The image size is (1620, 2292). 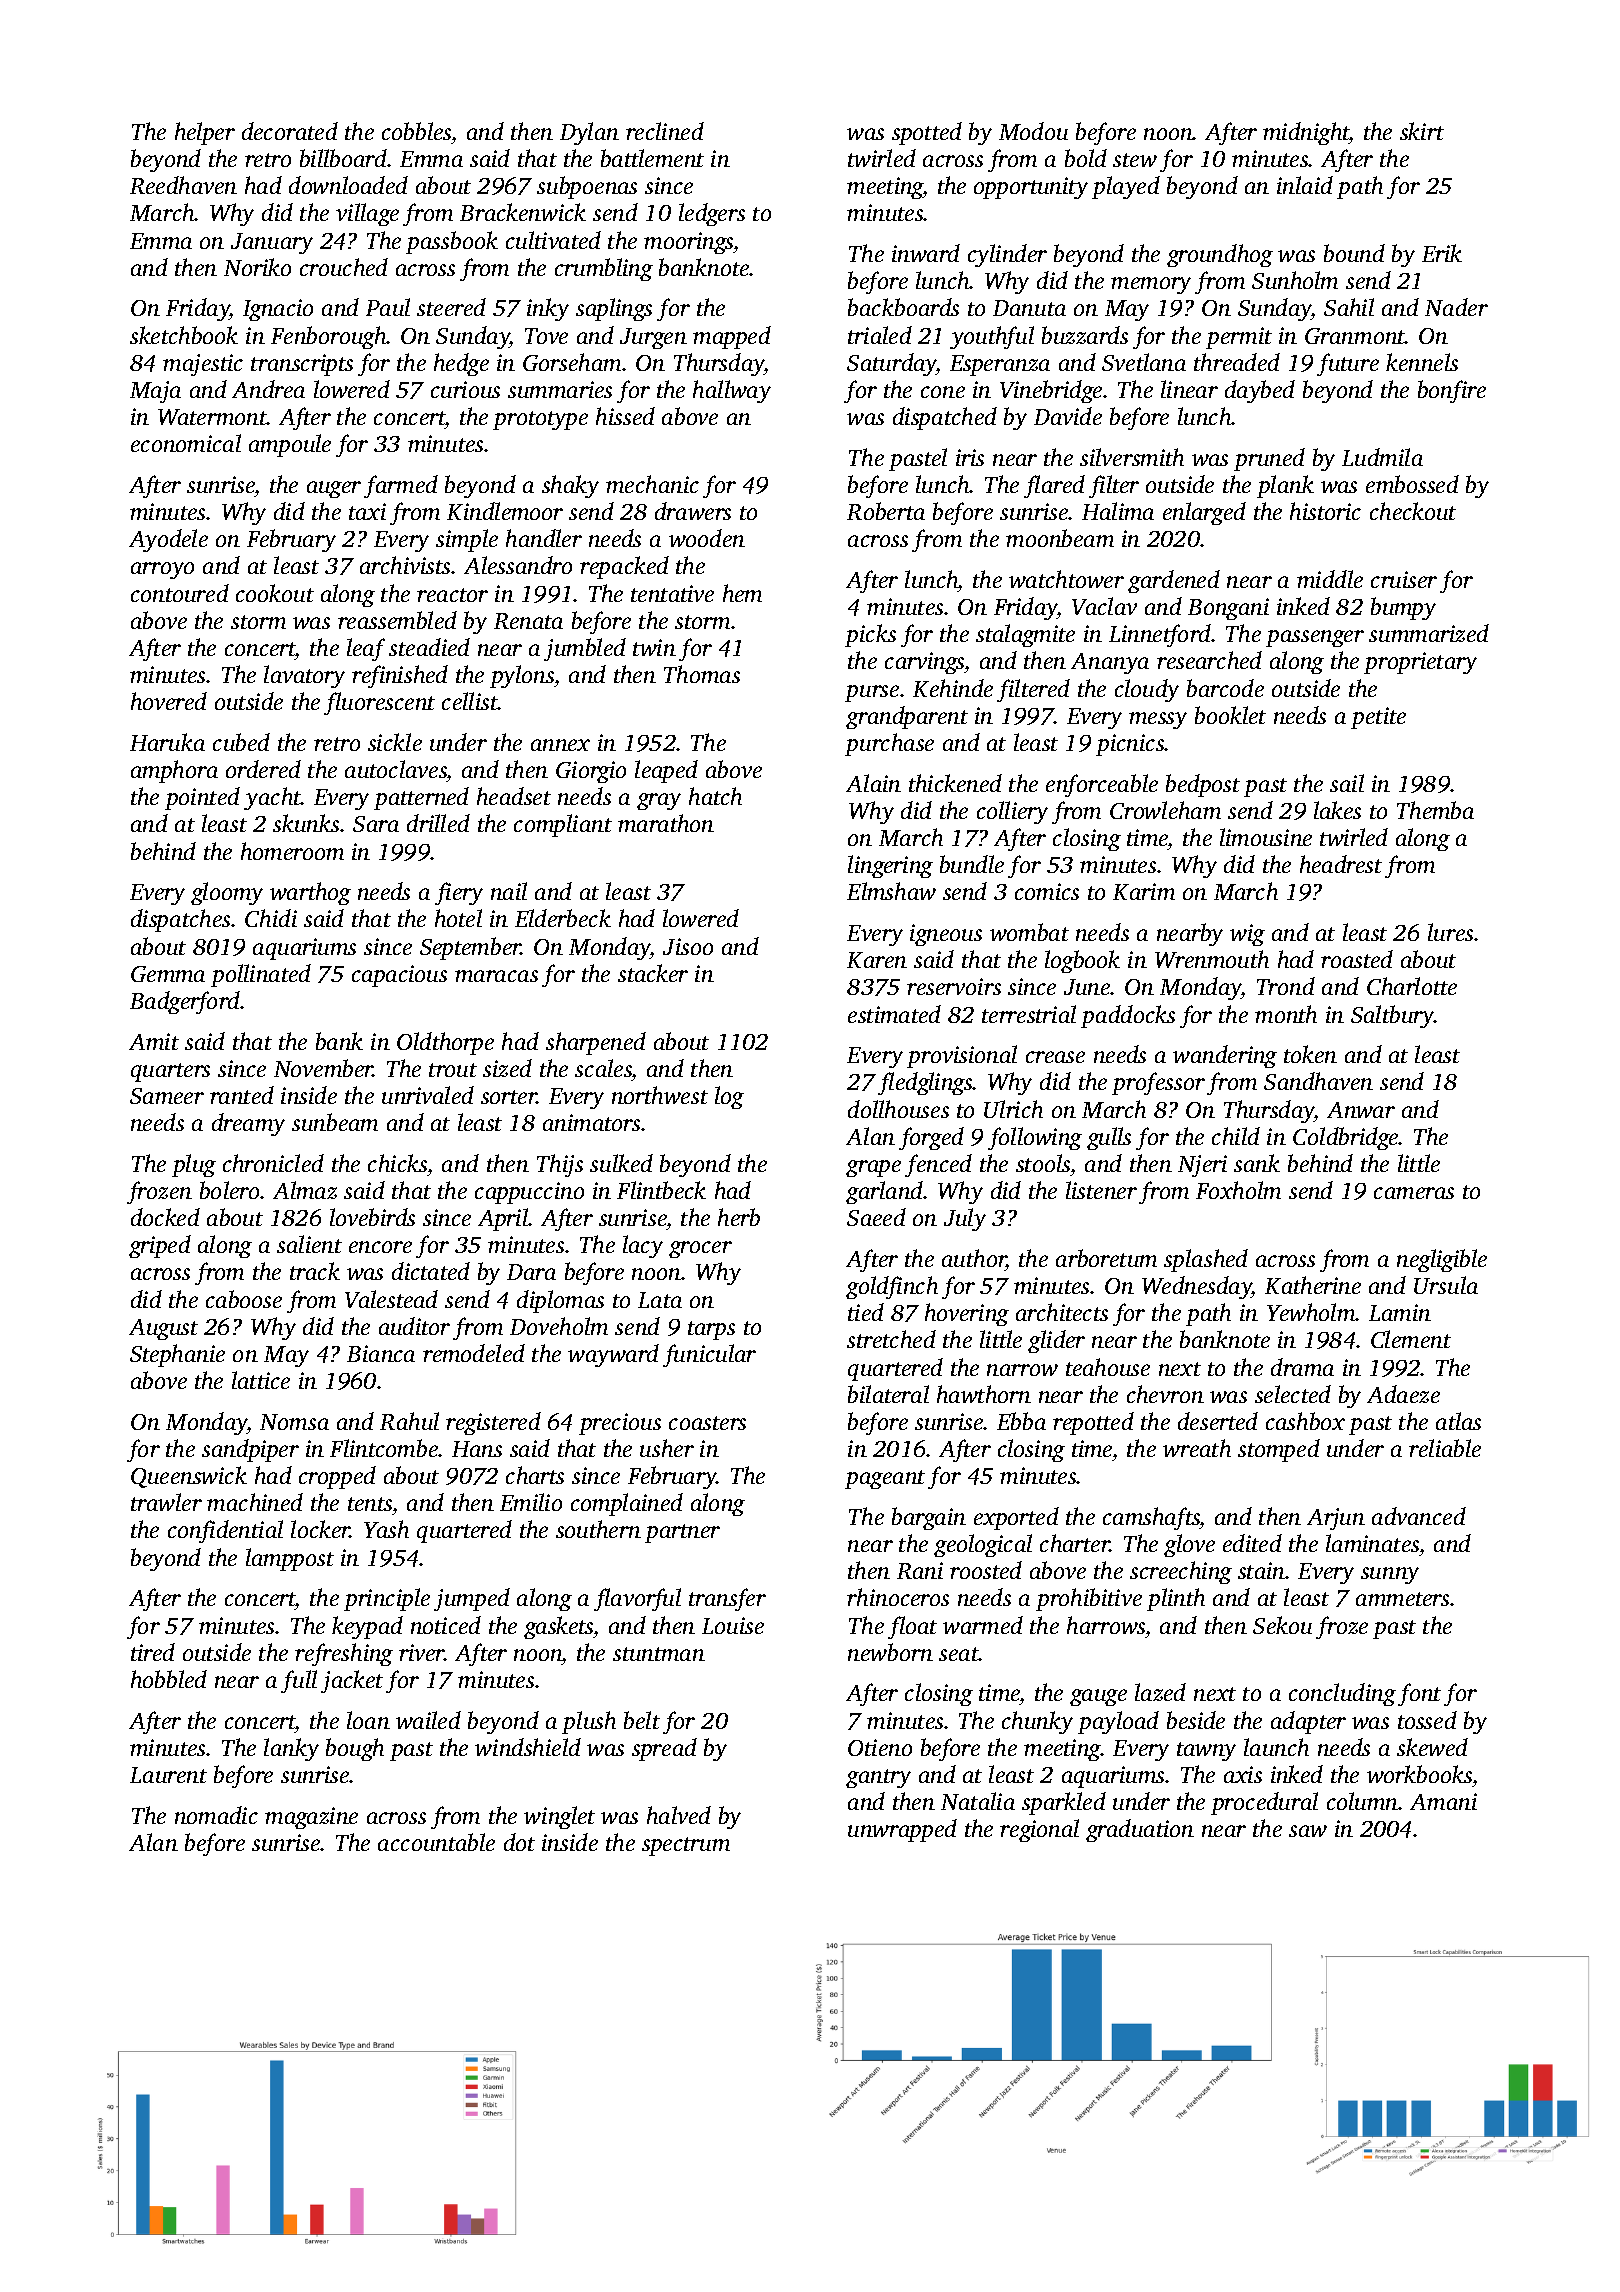 What do you see at coordinates (652, 484) in the screenshot?
I see `mechanic` at bounding box center [652, 484].
